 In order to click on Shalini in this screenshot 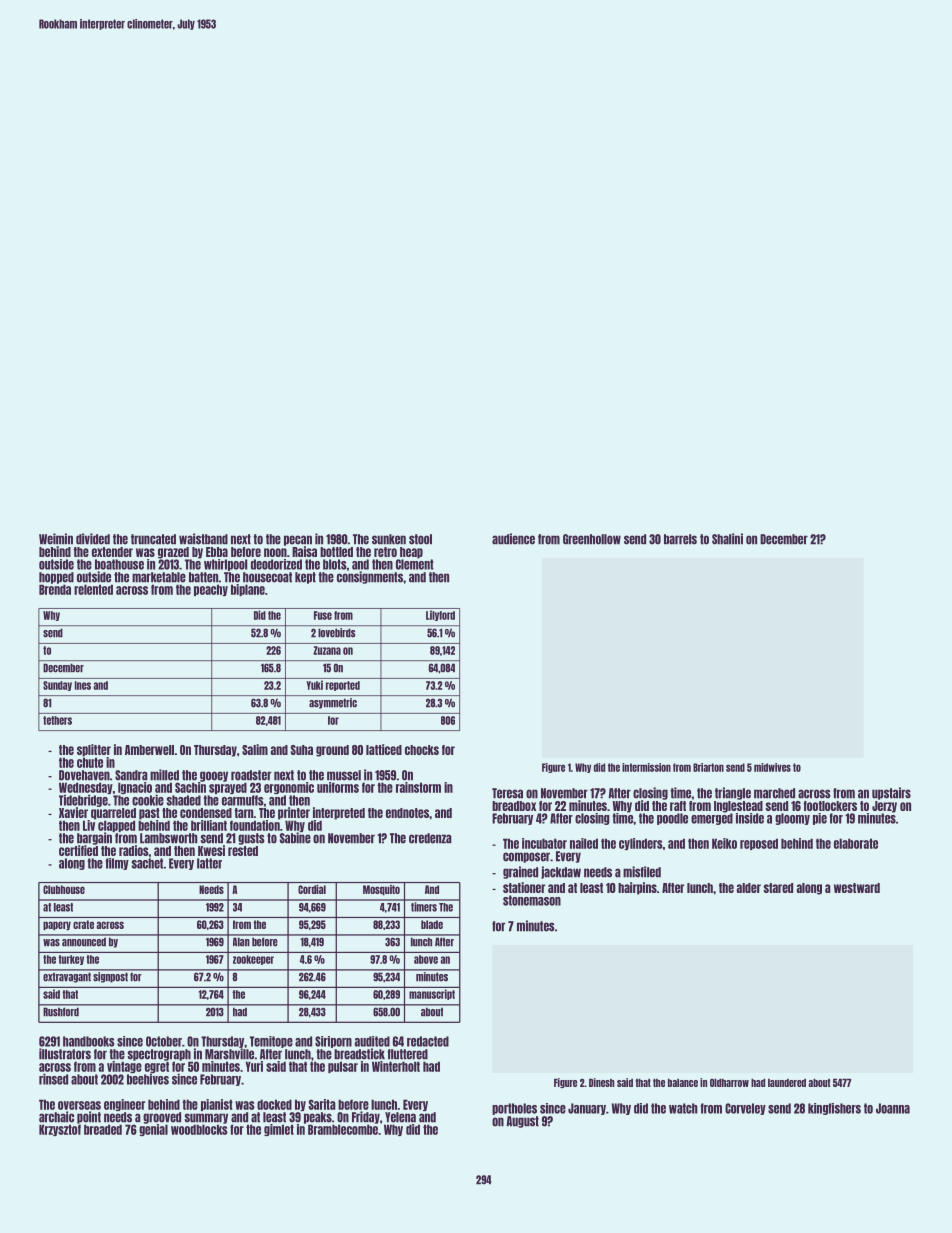, I will do `click(727, 539)`.
